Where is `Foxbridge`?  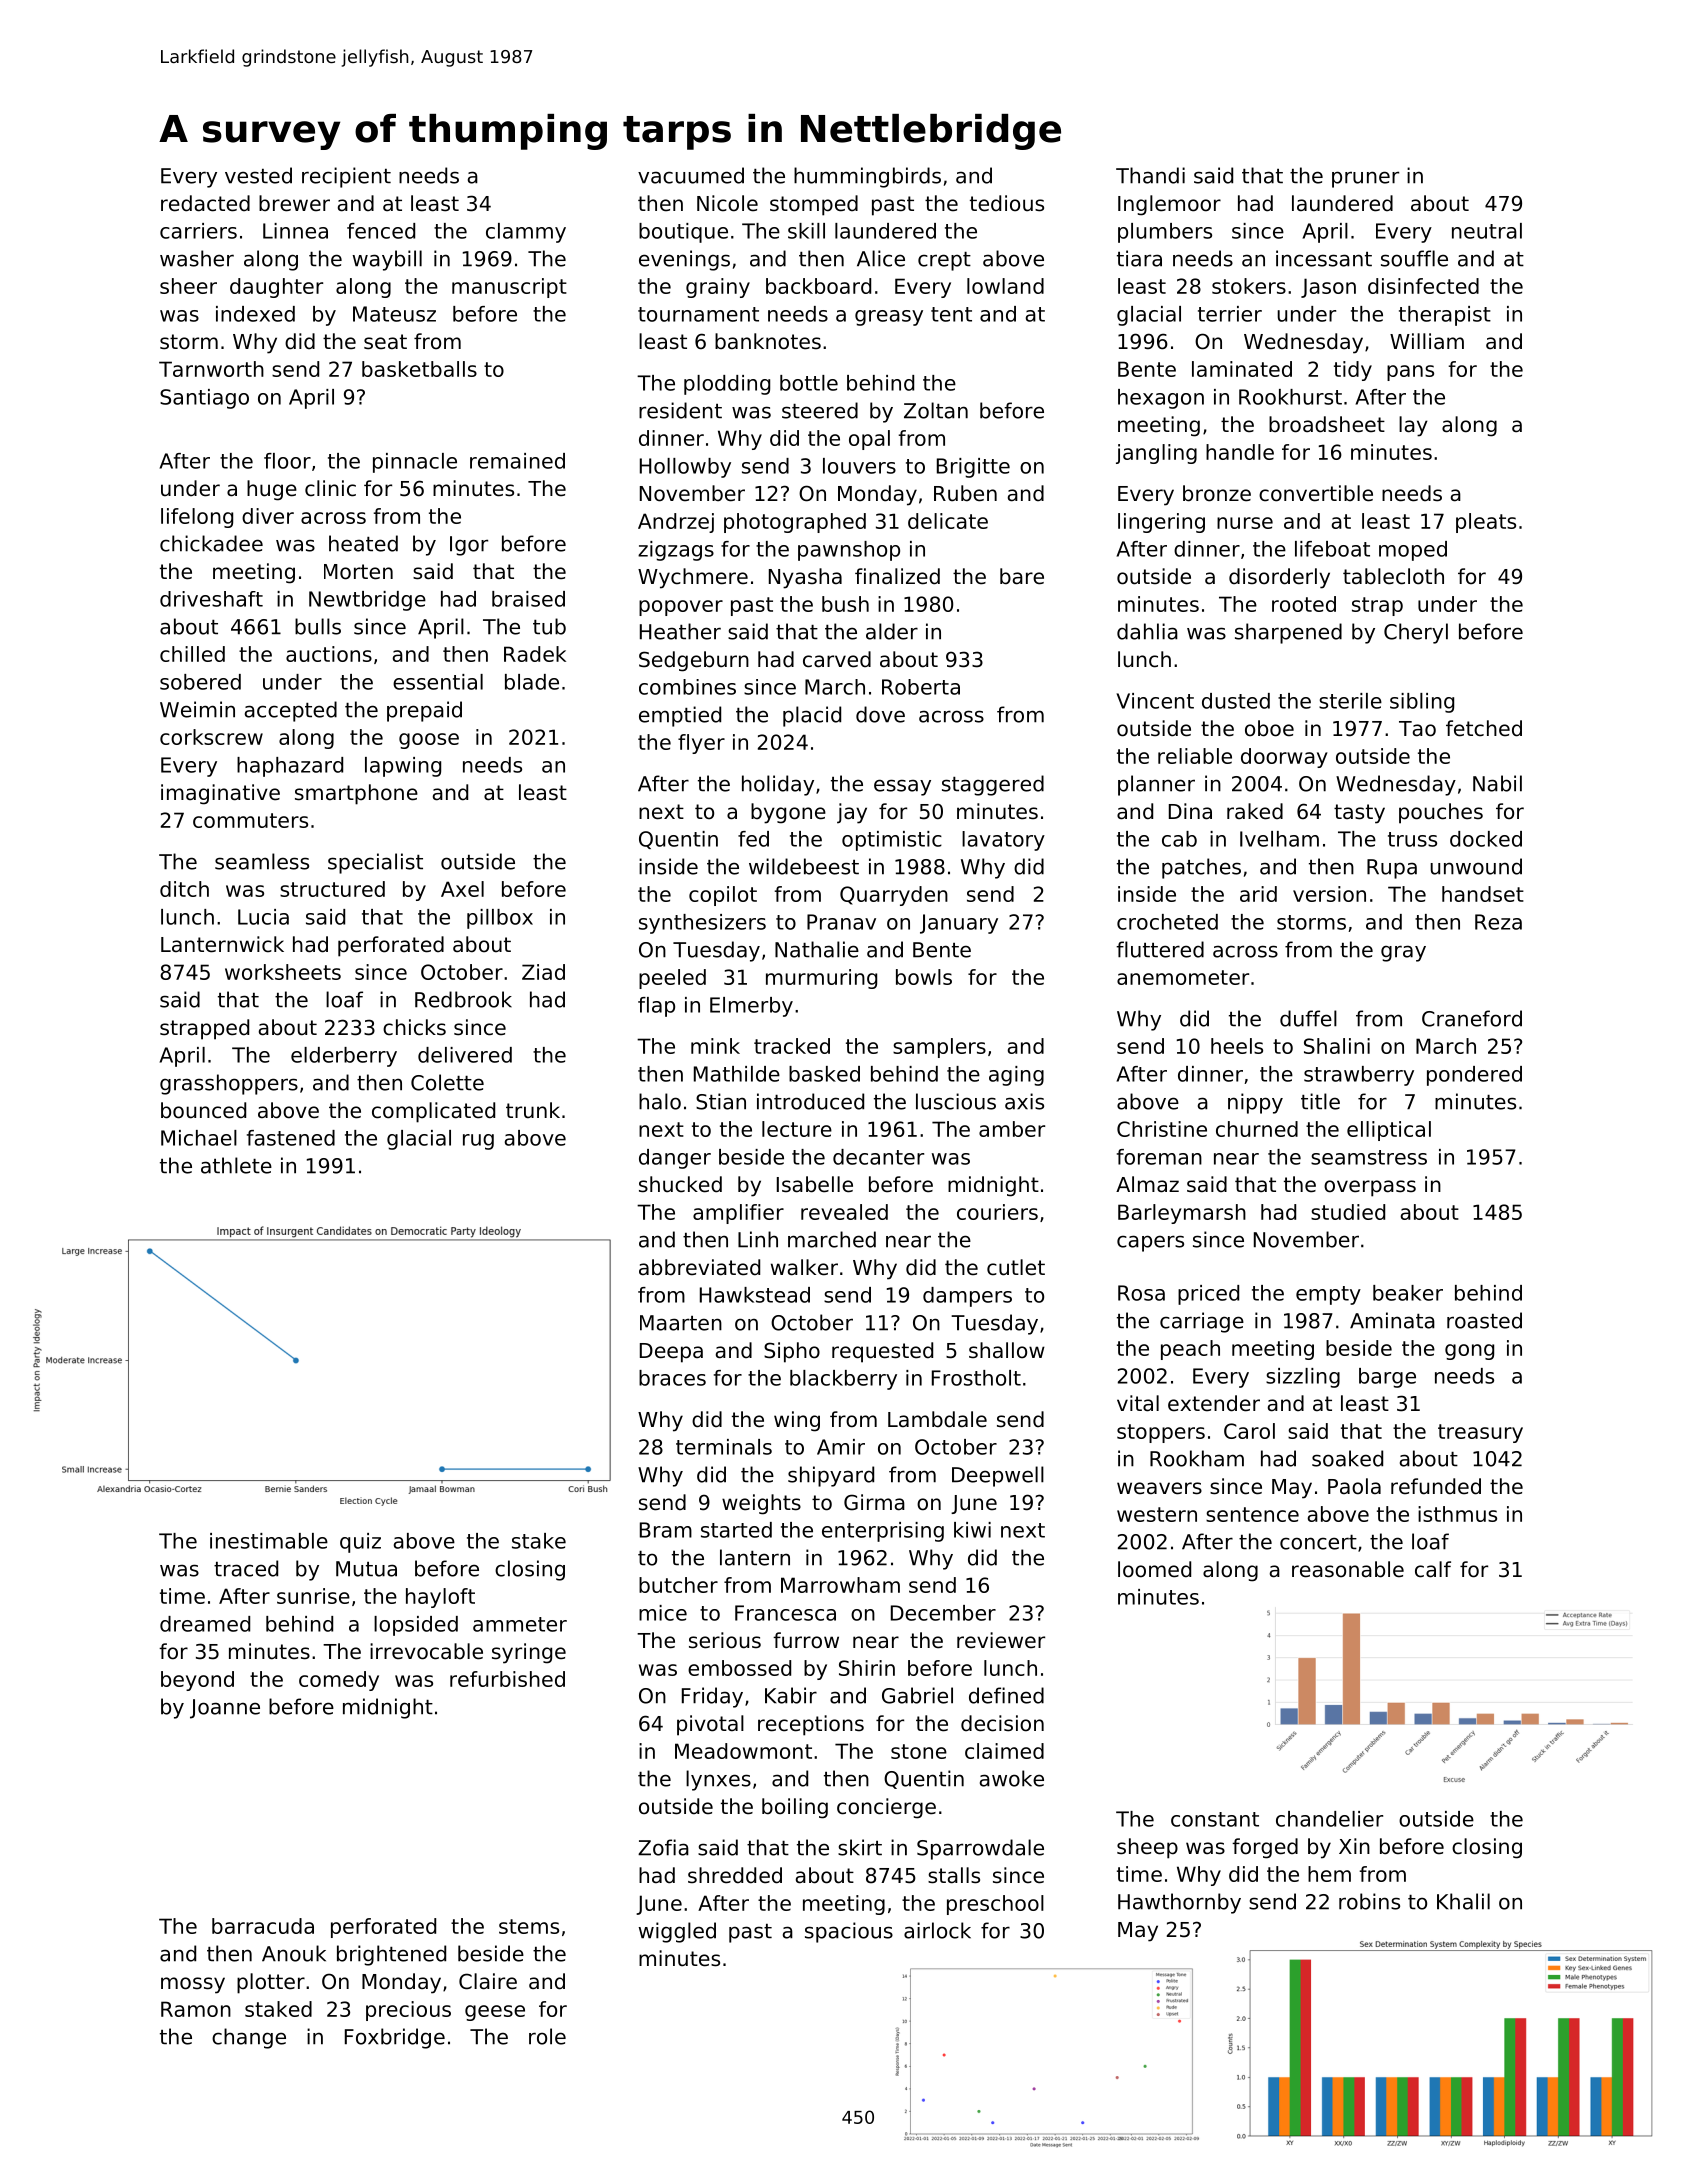 Foxbridge is located at coordinates (395, 2038).
